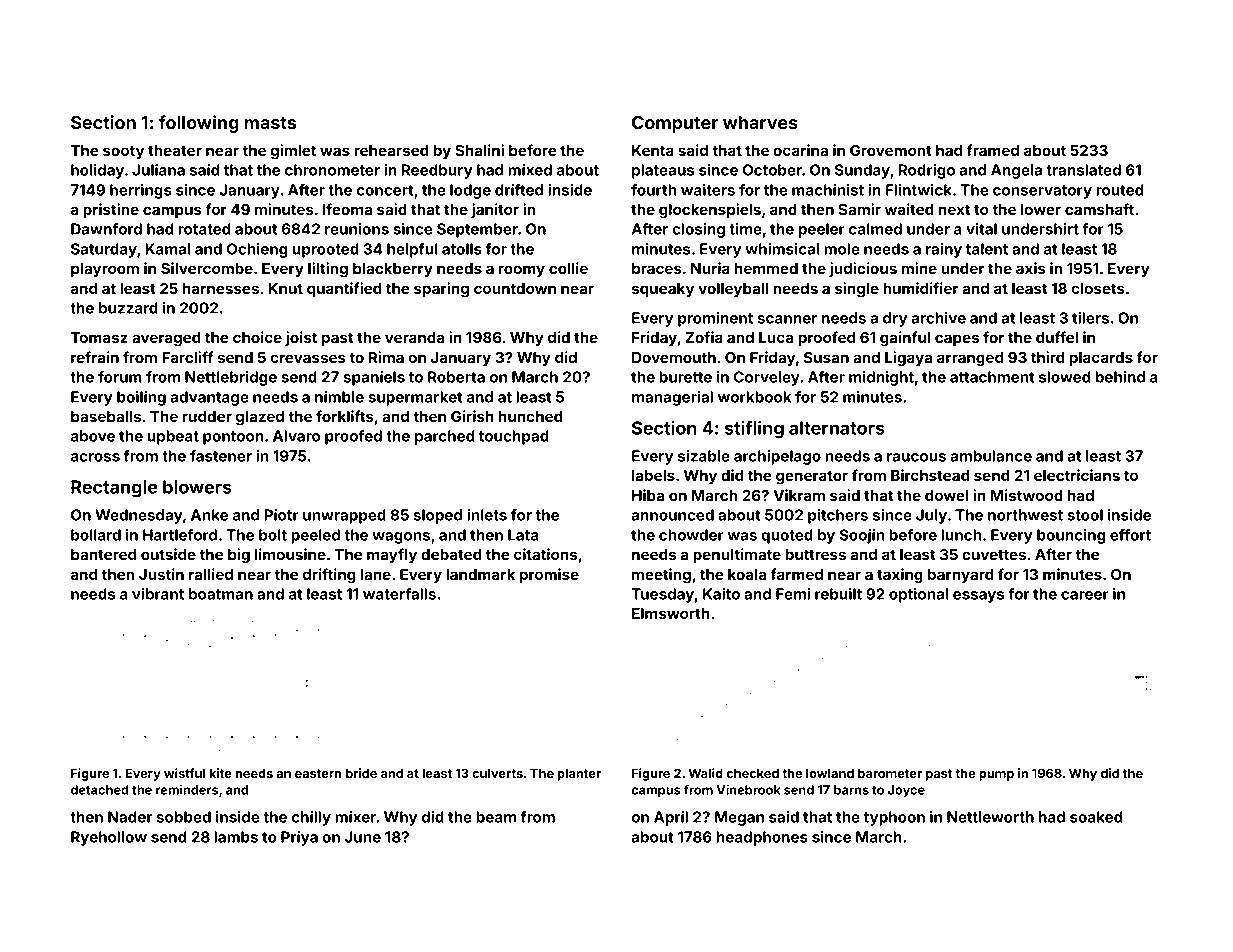 This screenshot has height=952, width=1233. What do you see at coordinates (990, 817) in the screenshot?
I see `Nettleworth` at bounding box center [990, 817].
